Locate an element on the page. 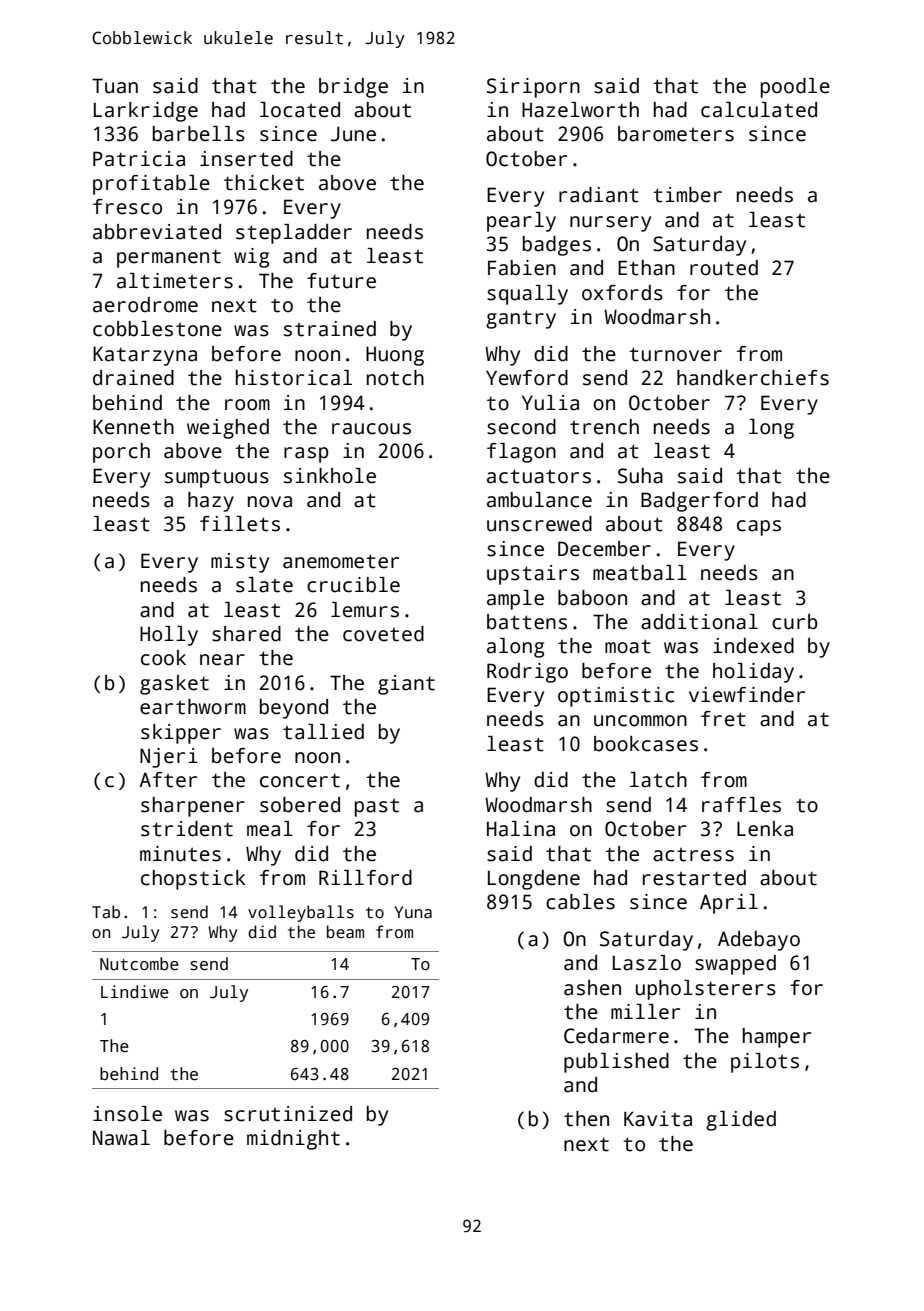  second is located at coordinates (521, 427).
